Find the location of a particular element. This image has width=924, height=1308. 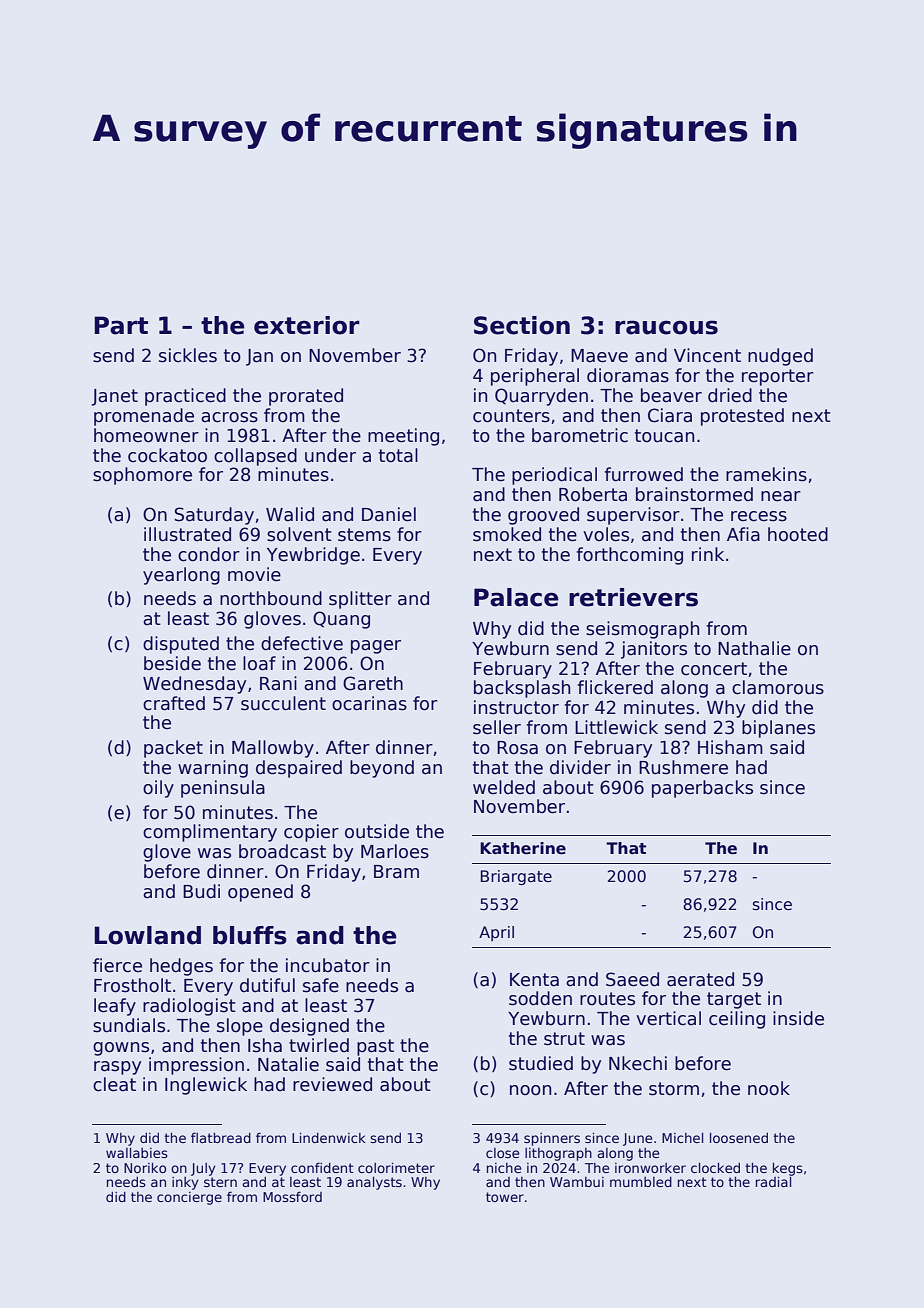

kegs is located at coordinates (788, 1169).
